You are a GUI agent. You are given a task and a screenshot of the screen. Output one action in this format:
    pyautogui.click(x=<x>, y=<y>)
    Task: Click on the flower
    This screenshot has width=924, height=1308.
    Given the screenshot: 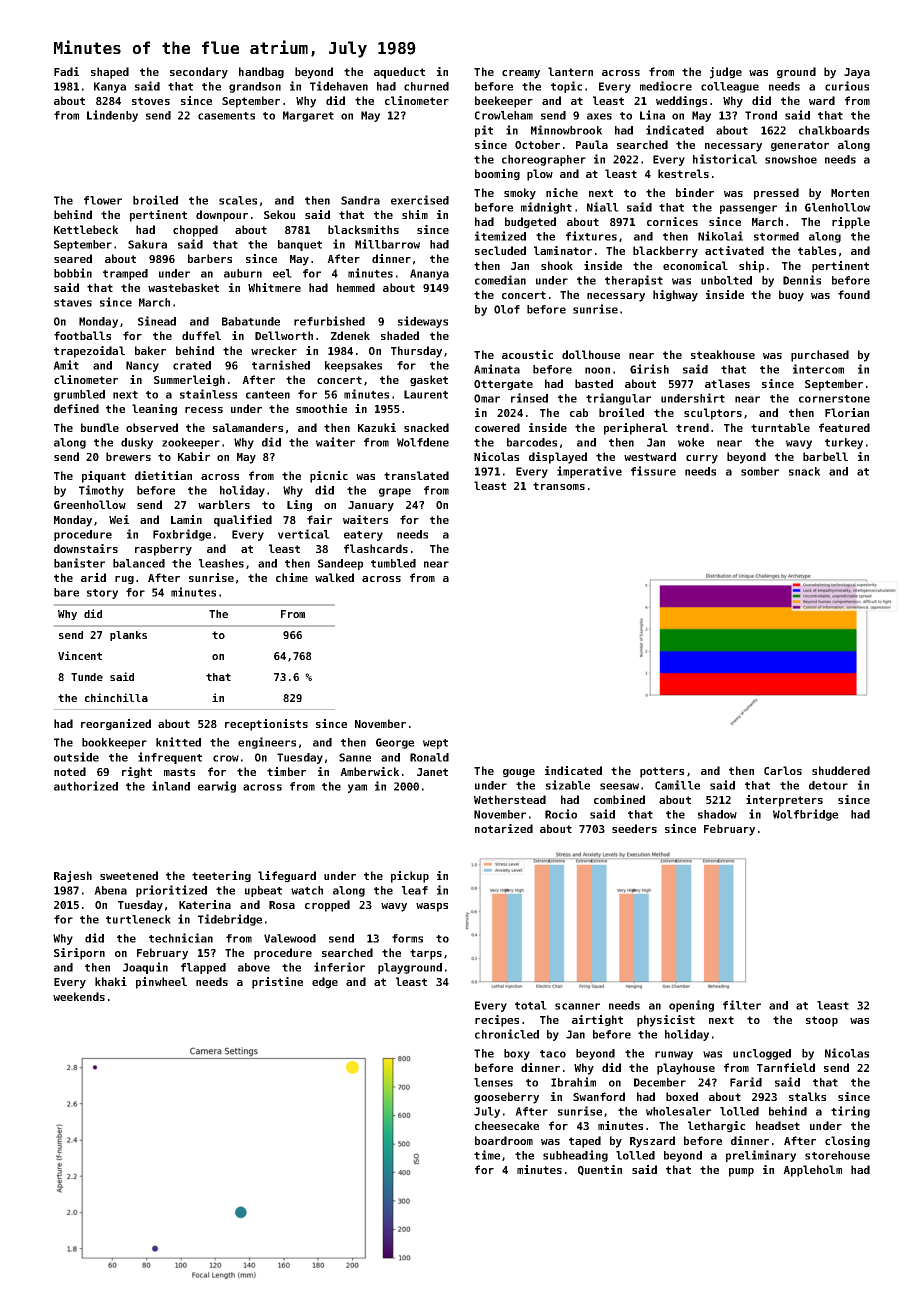 What is the action you would take?
    pyautogui.click(x=103, y=200)
